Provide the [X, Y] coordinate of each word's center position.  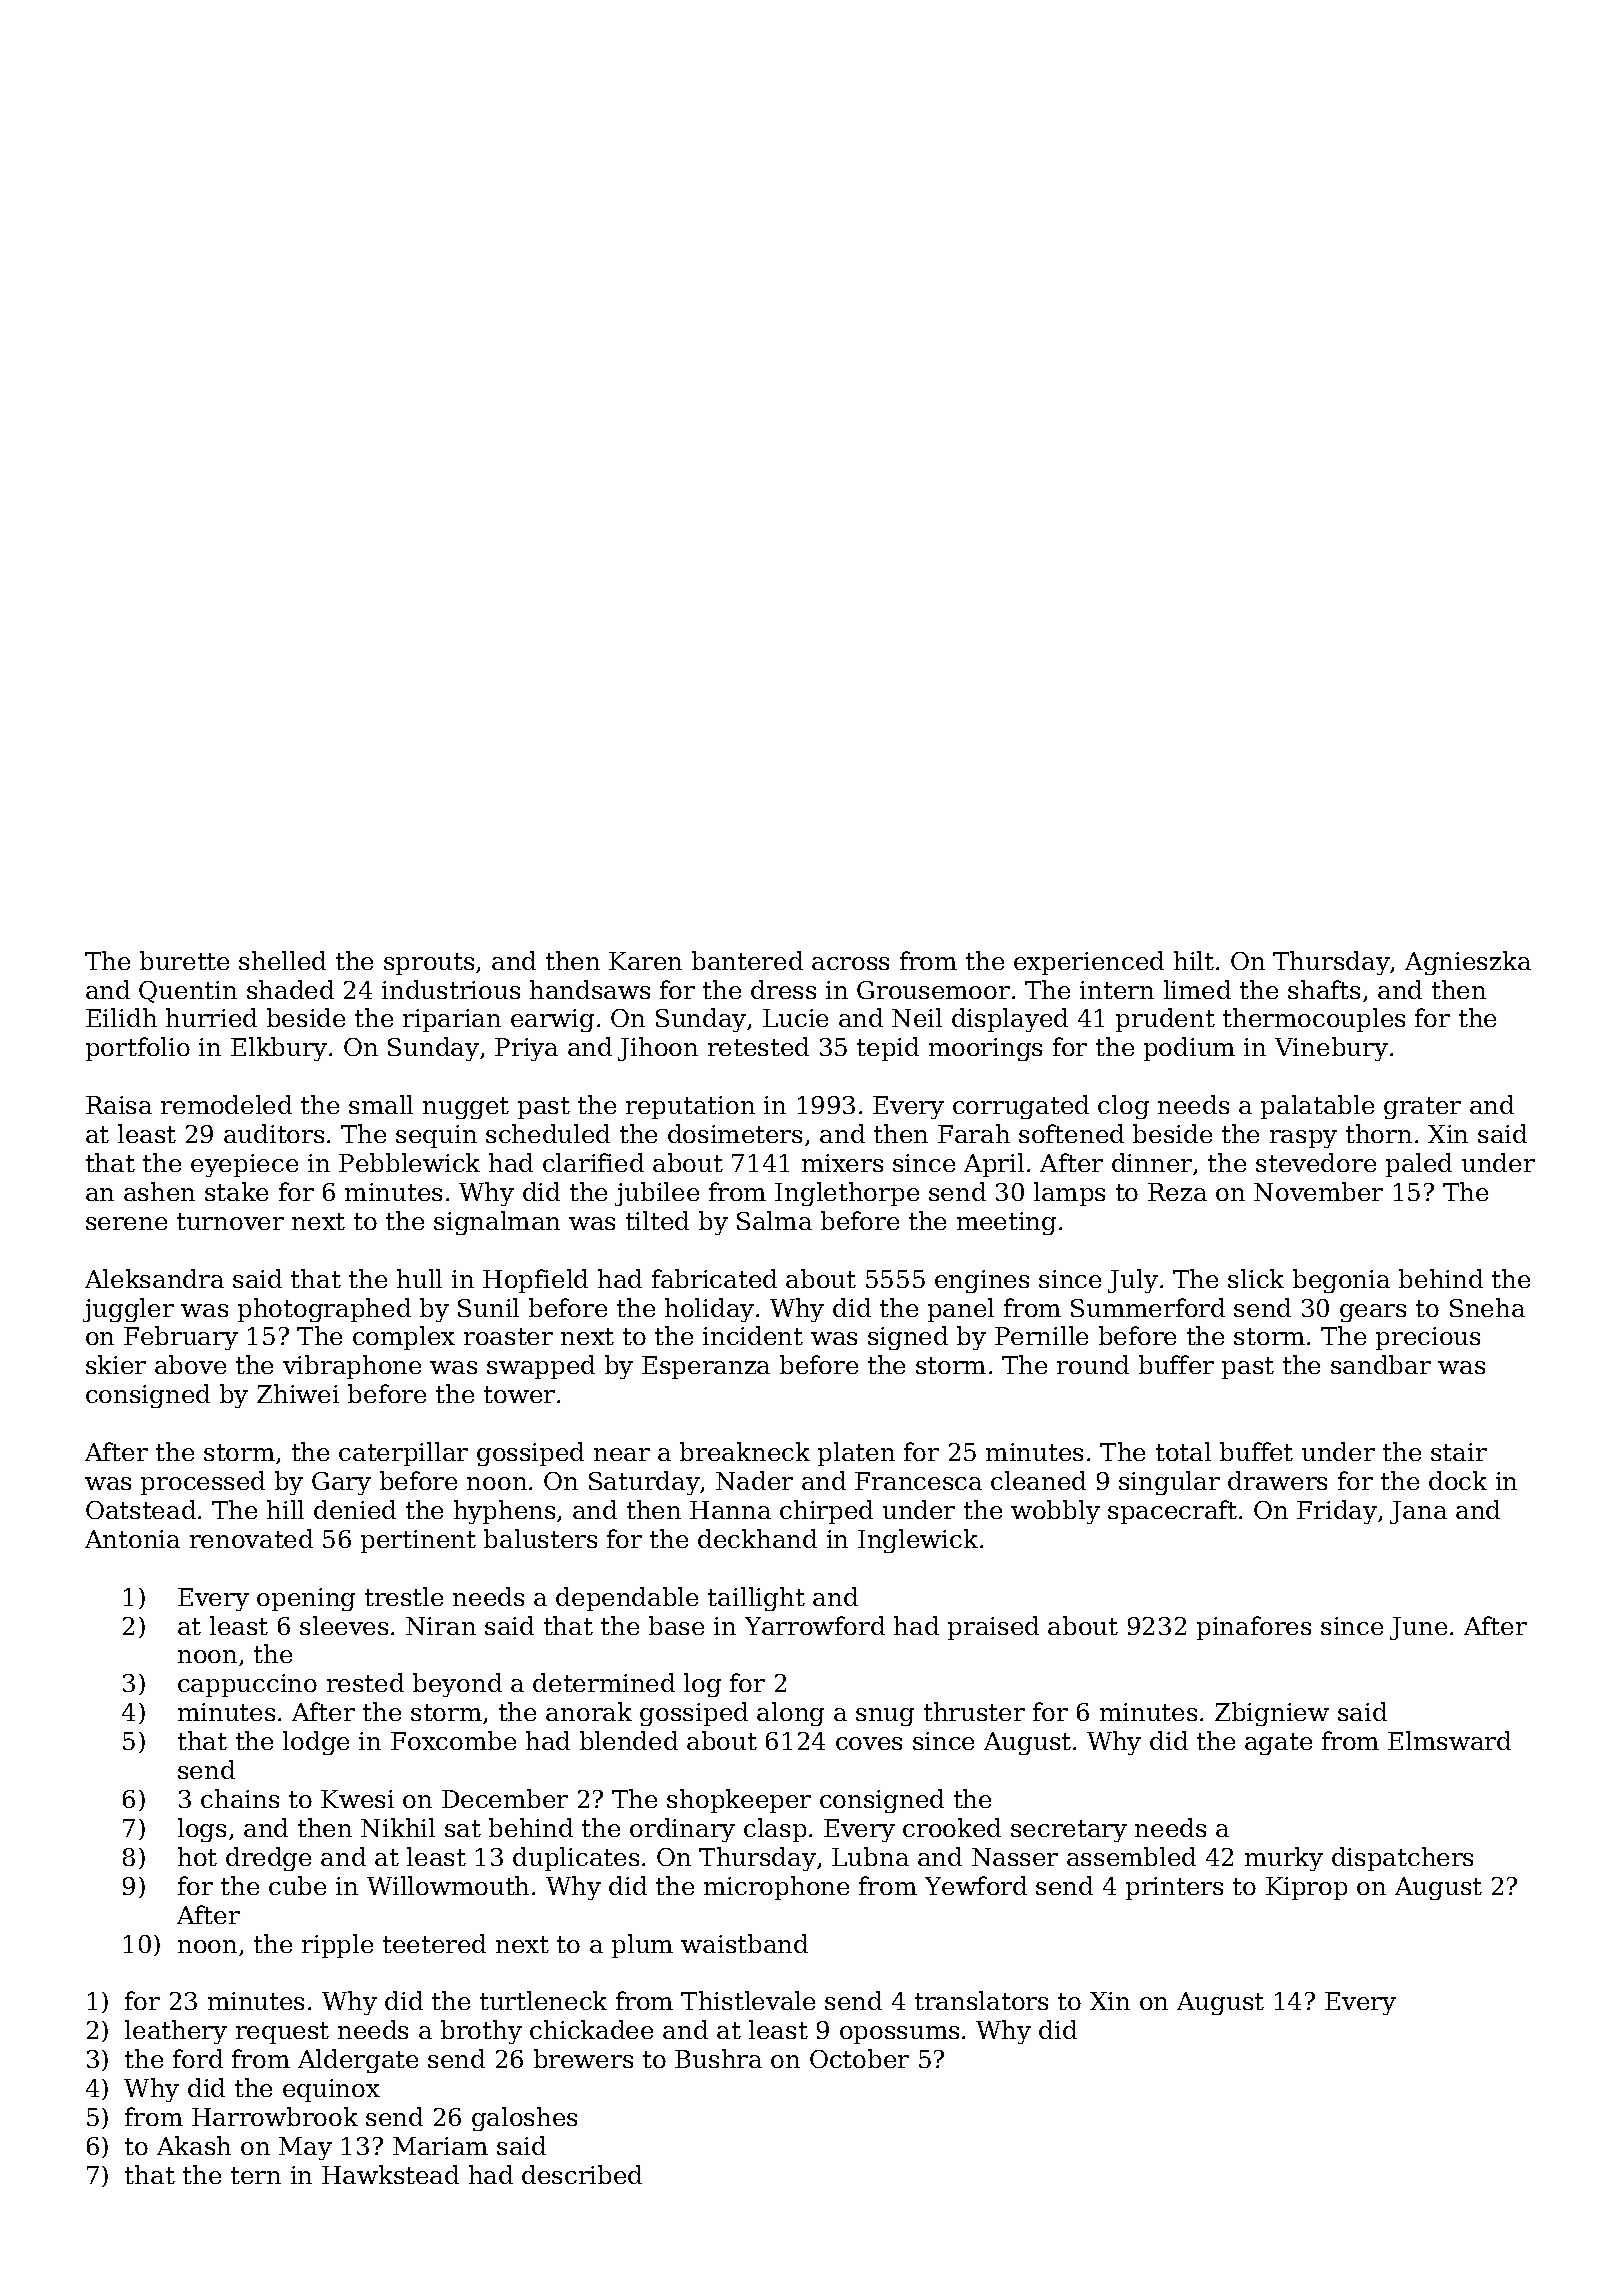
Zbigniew [1272, 1714]
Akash [194, 2145]
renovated [251, 1538]
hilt [1194, 960]
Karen [645, 961]
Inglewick [918, 1541]
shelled [282, 960]
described [582, 2174]
